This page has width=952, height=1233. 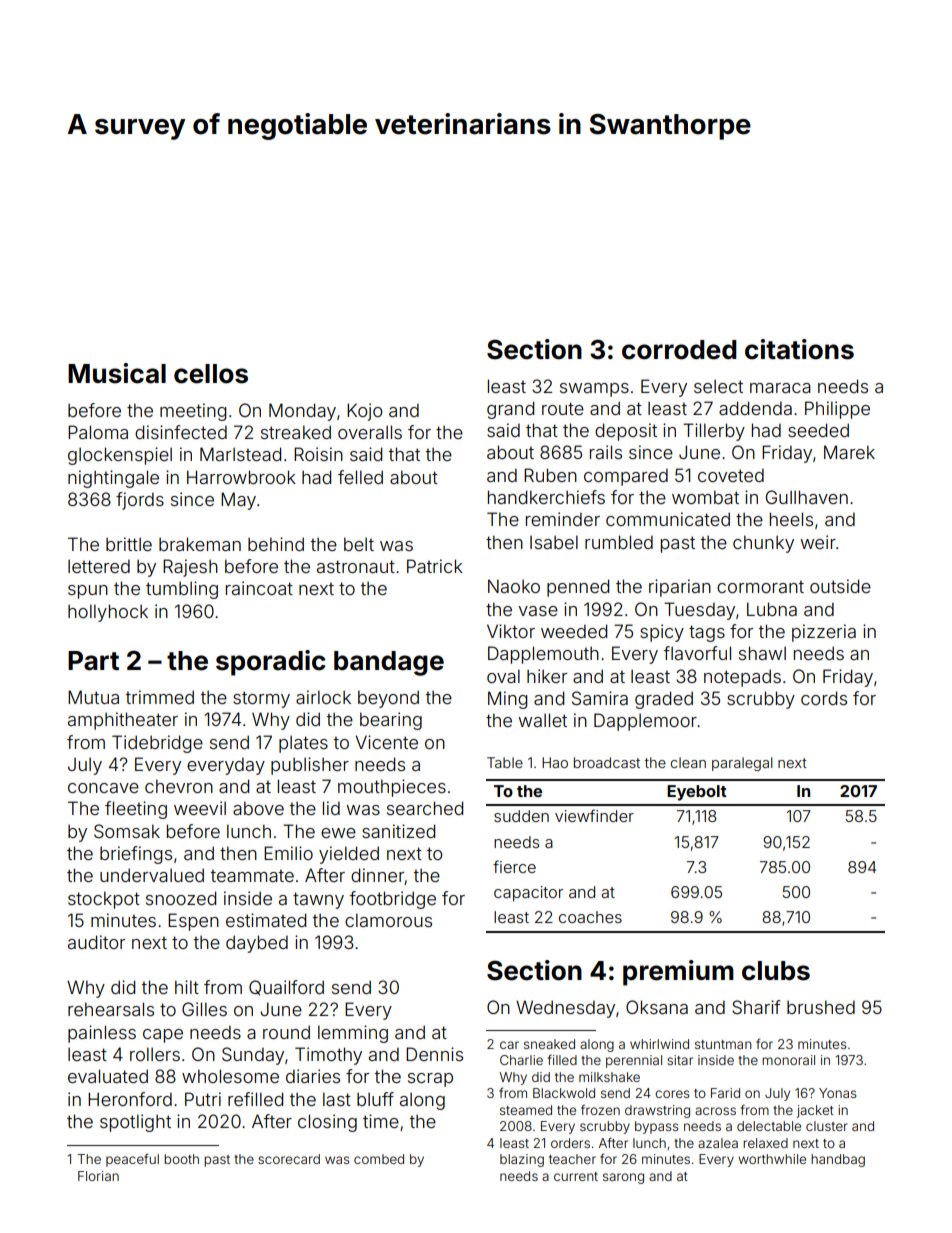 What do you see at coordinates (159, 697) in the page?
I see `trimmed` at bounding box center [159, 697].
